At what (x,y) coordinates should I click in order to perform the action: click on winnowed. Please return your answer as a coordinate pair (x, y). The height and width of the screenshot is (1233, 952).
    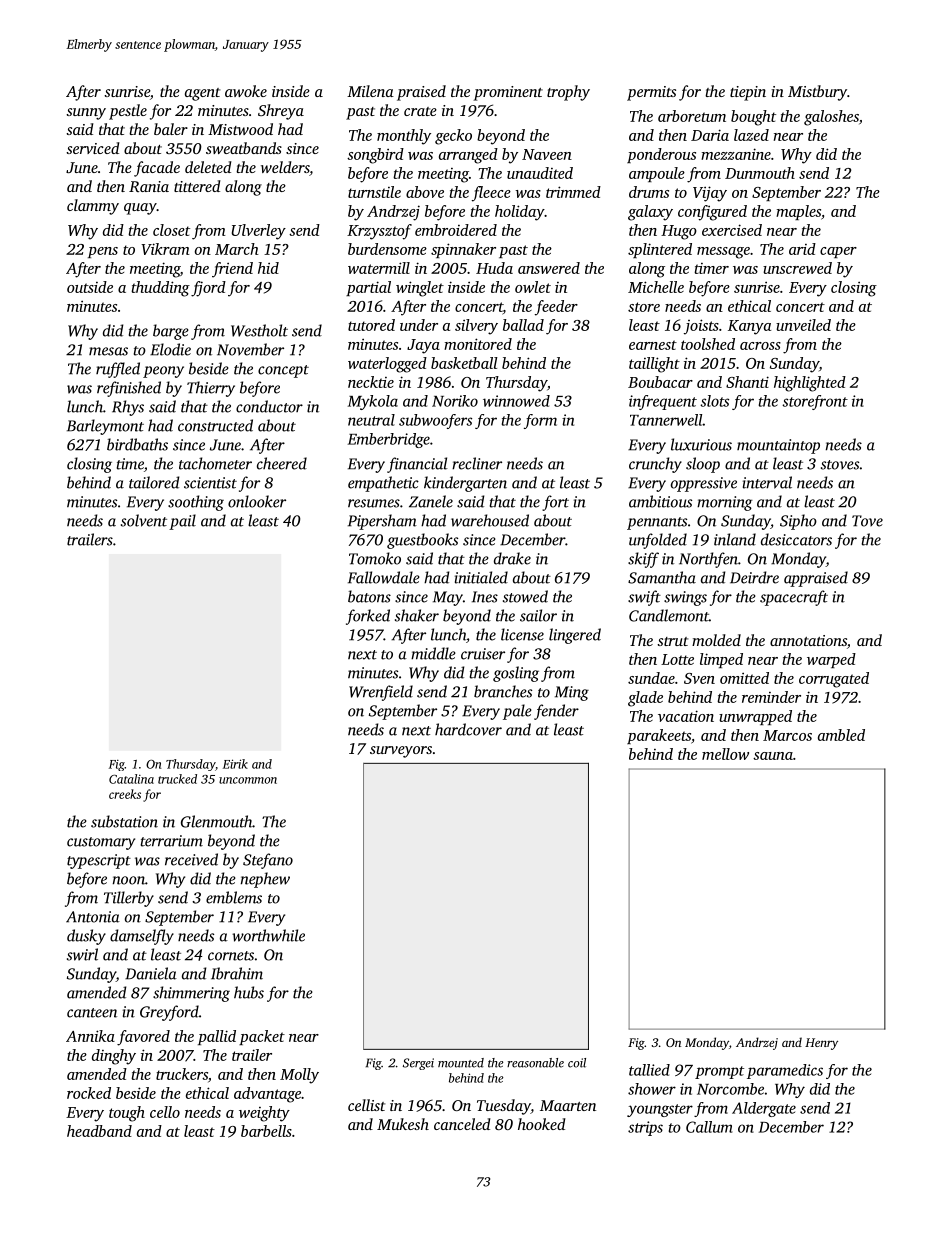
    Looking at the image, I should click on (516, 401).
